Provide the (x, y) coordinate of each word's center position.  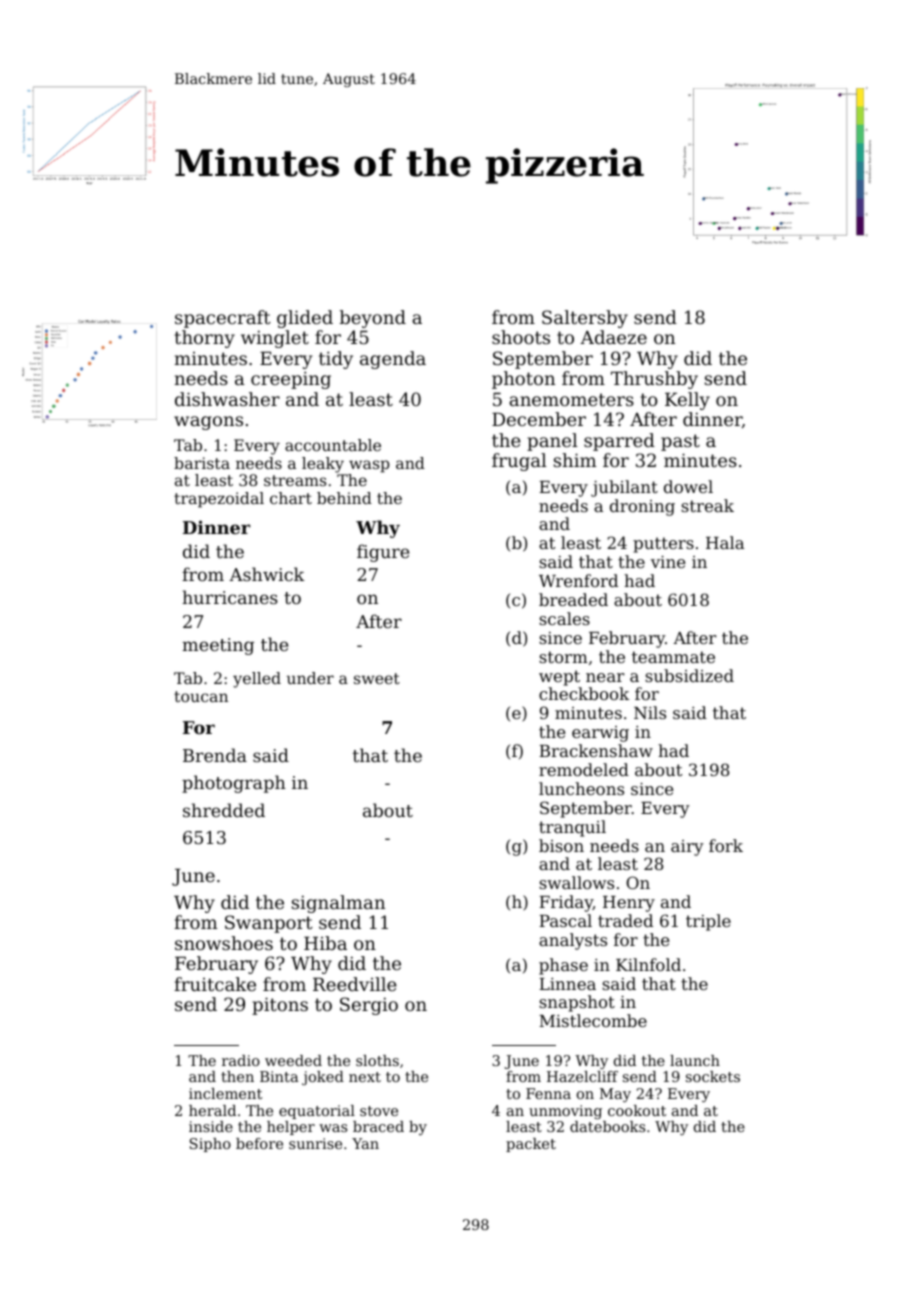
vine (668, 562)
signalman (338, 904)
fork (726, 845)
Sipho (210, 1145)
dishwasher (227, 399)
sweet (377, 678)
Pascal (565, 920)
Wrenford (578, 580)
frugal (519, 462)
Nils (650, 712)
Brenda (215, 755)
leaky (323, 465)
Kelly (687, 401)
